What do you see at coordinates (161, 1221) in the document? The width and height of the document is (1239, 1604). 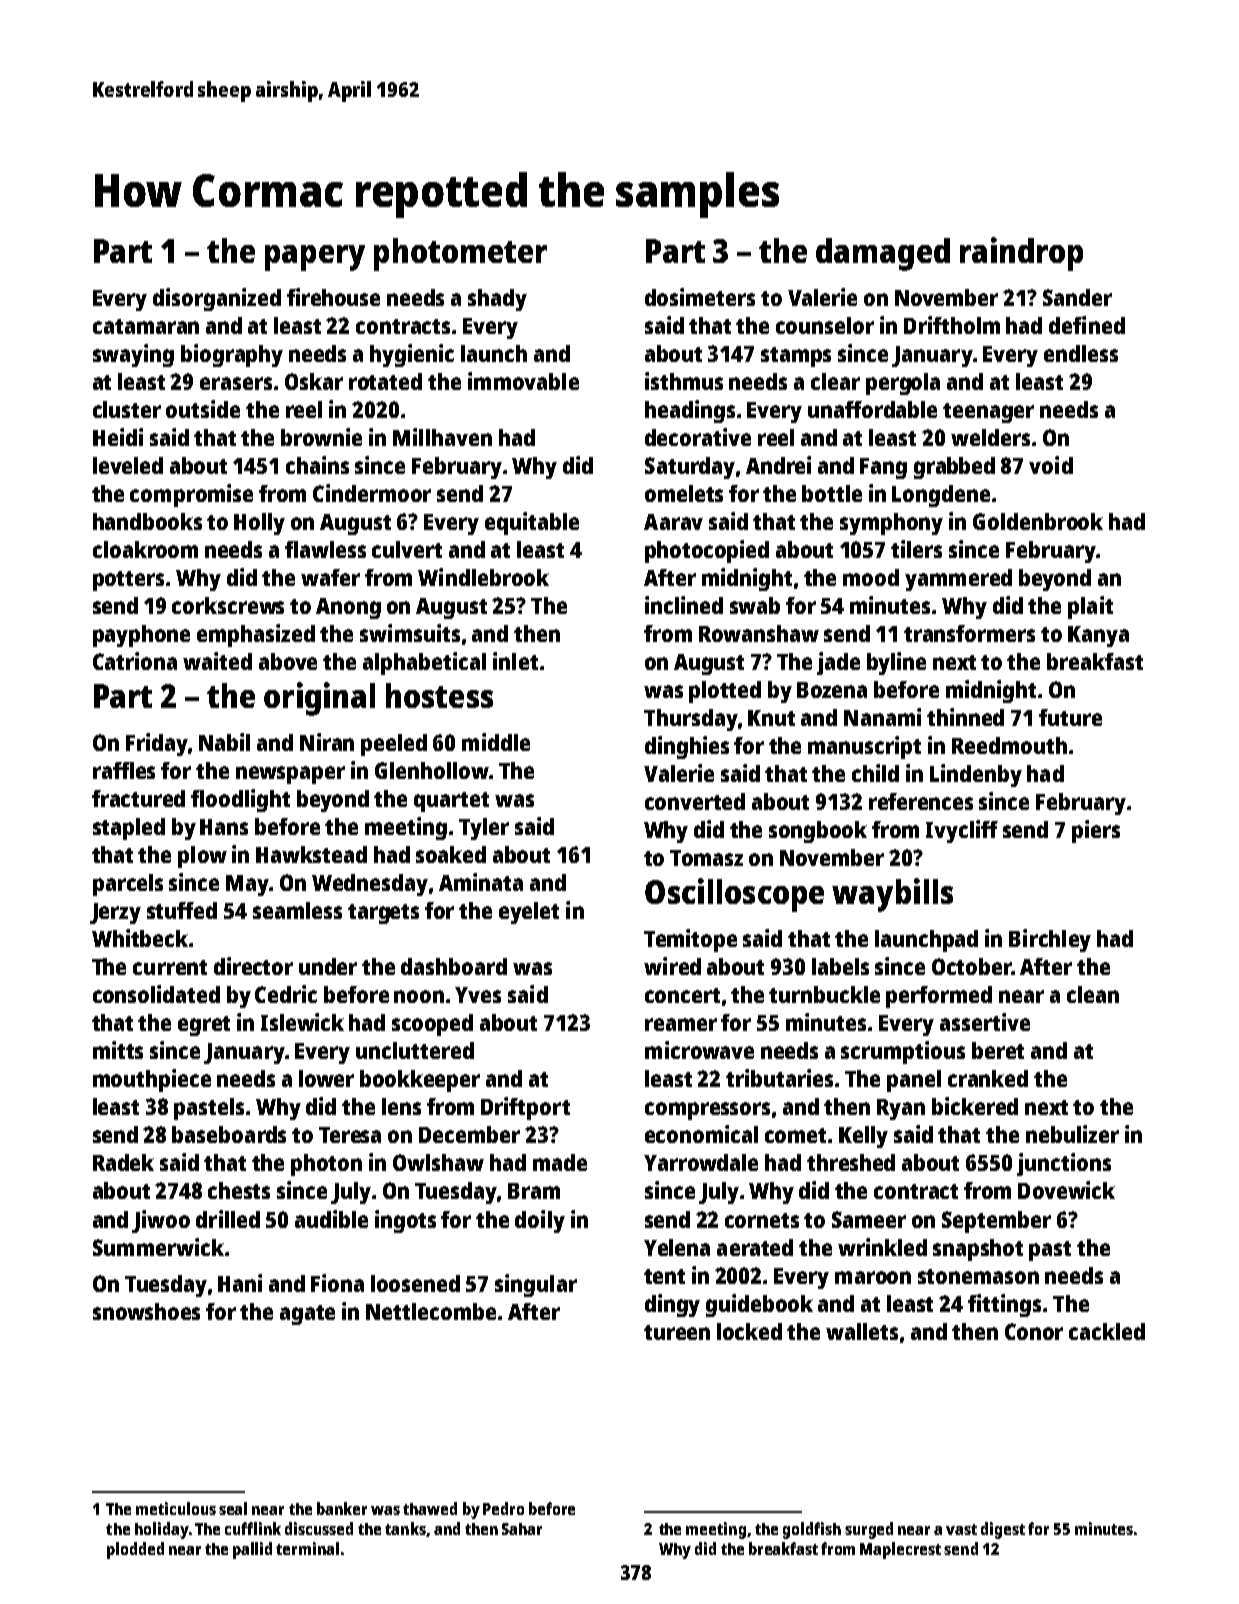 I see `Jiwoo` at bounding box center [161, 1221].
